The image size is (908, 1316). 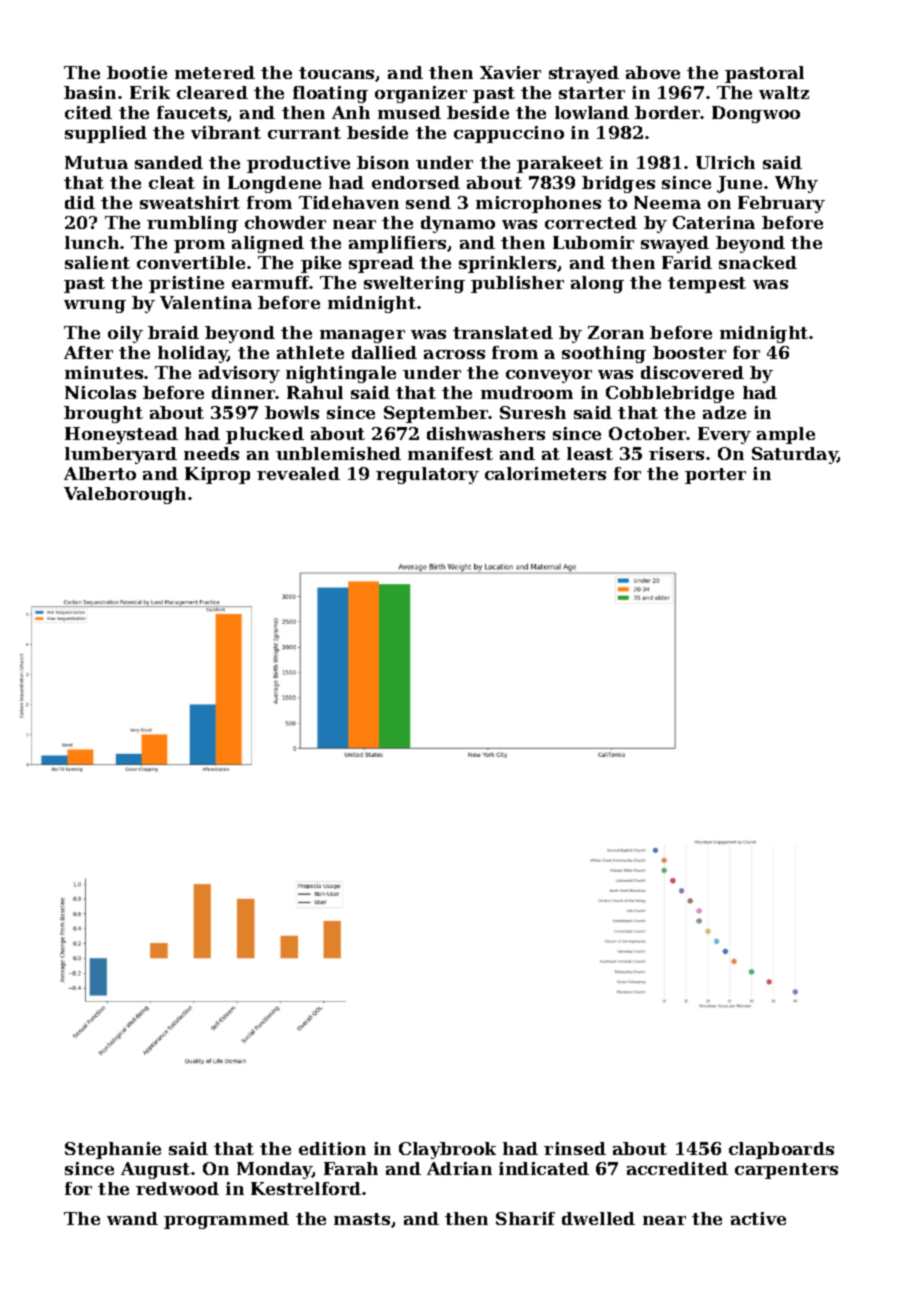 What do you see at coordinates (715, 476) in the image?
I see `porter` at bounding box center [715, 476].
